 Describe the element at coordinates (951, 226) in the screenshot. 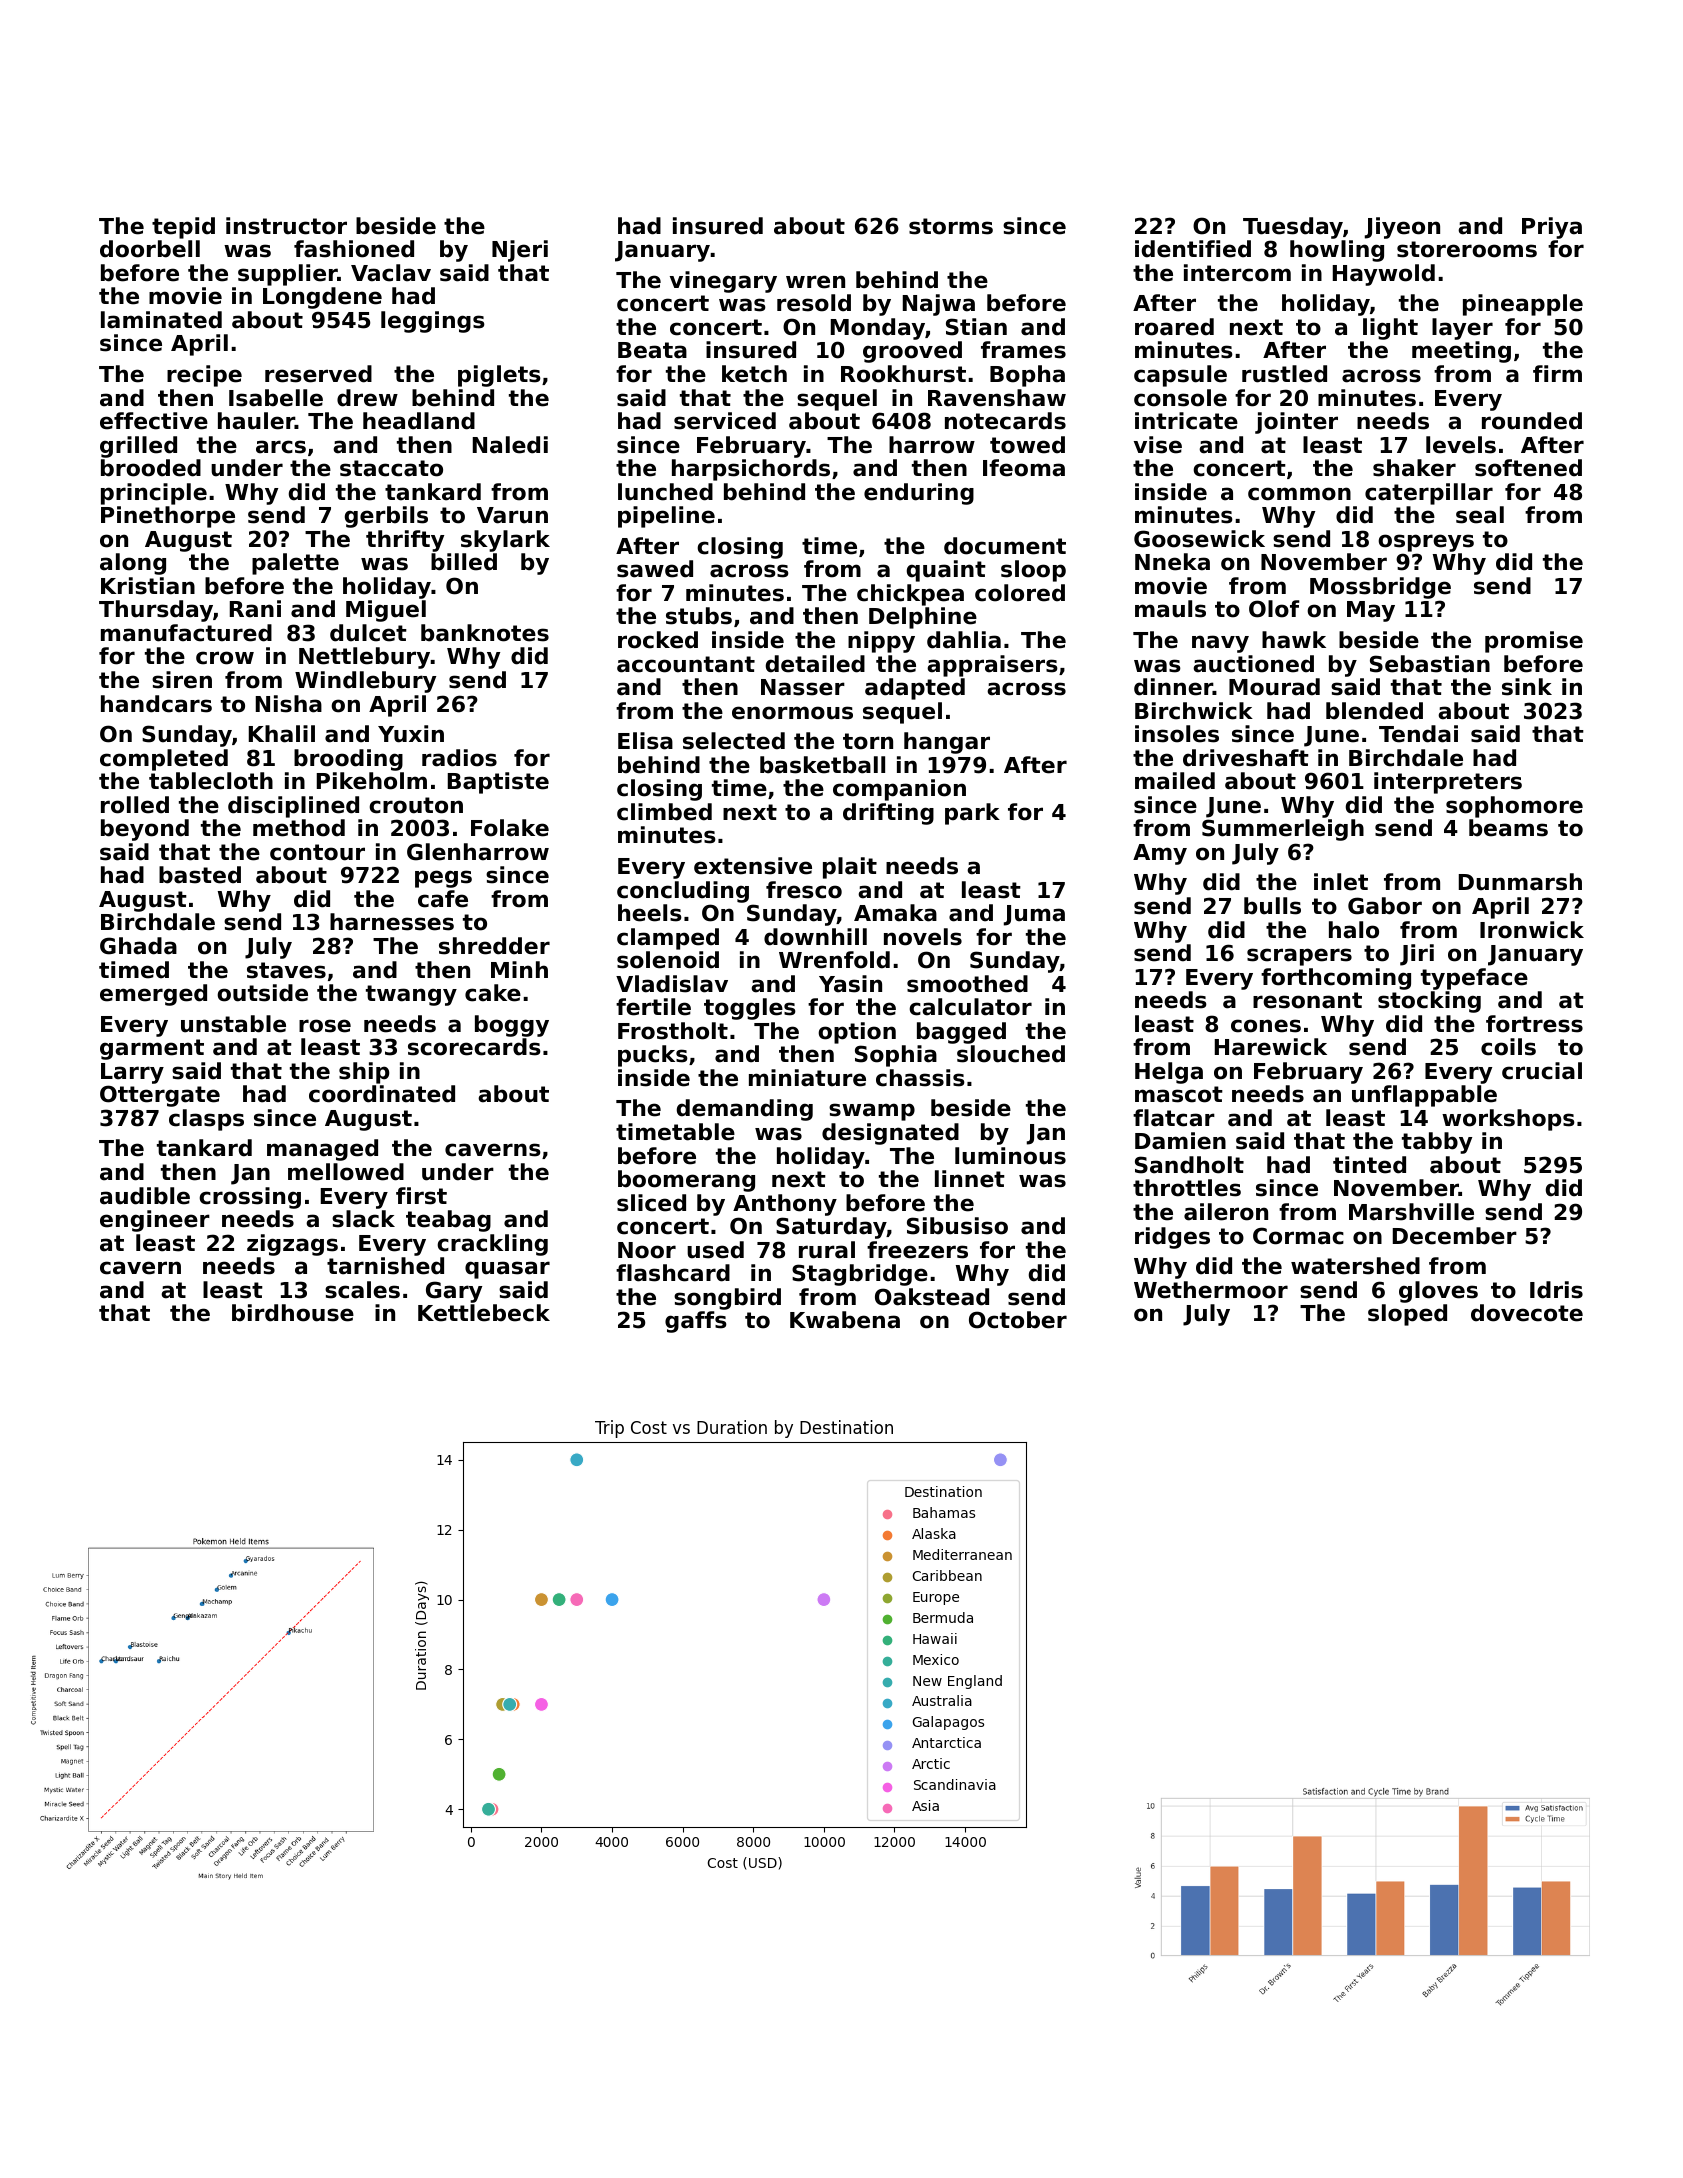

I see `storms` at that location.
